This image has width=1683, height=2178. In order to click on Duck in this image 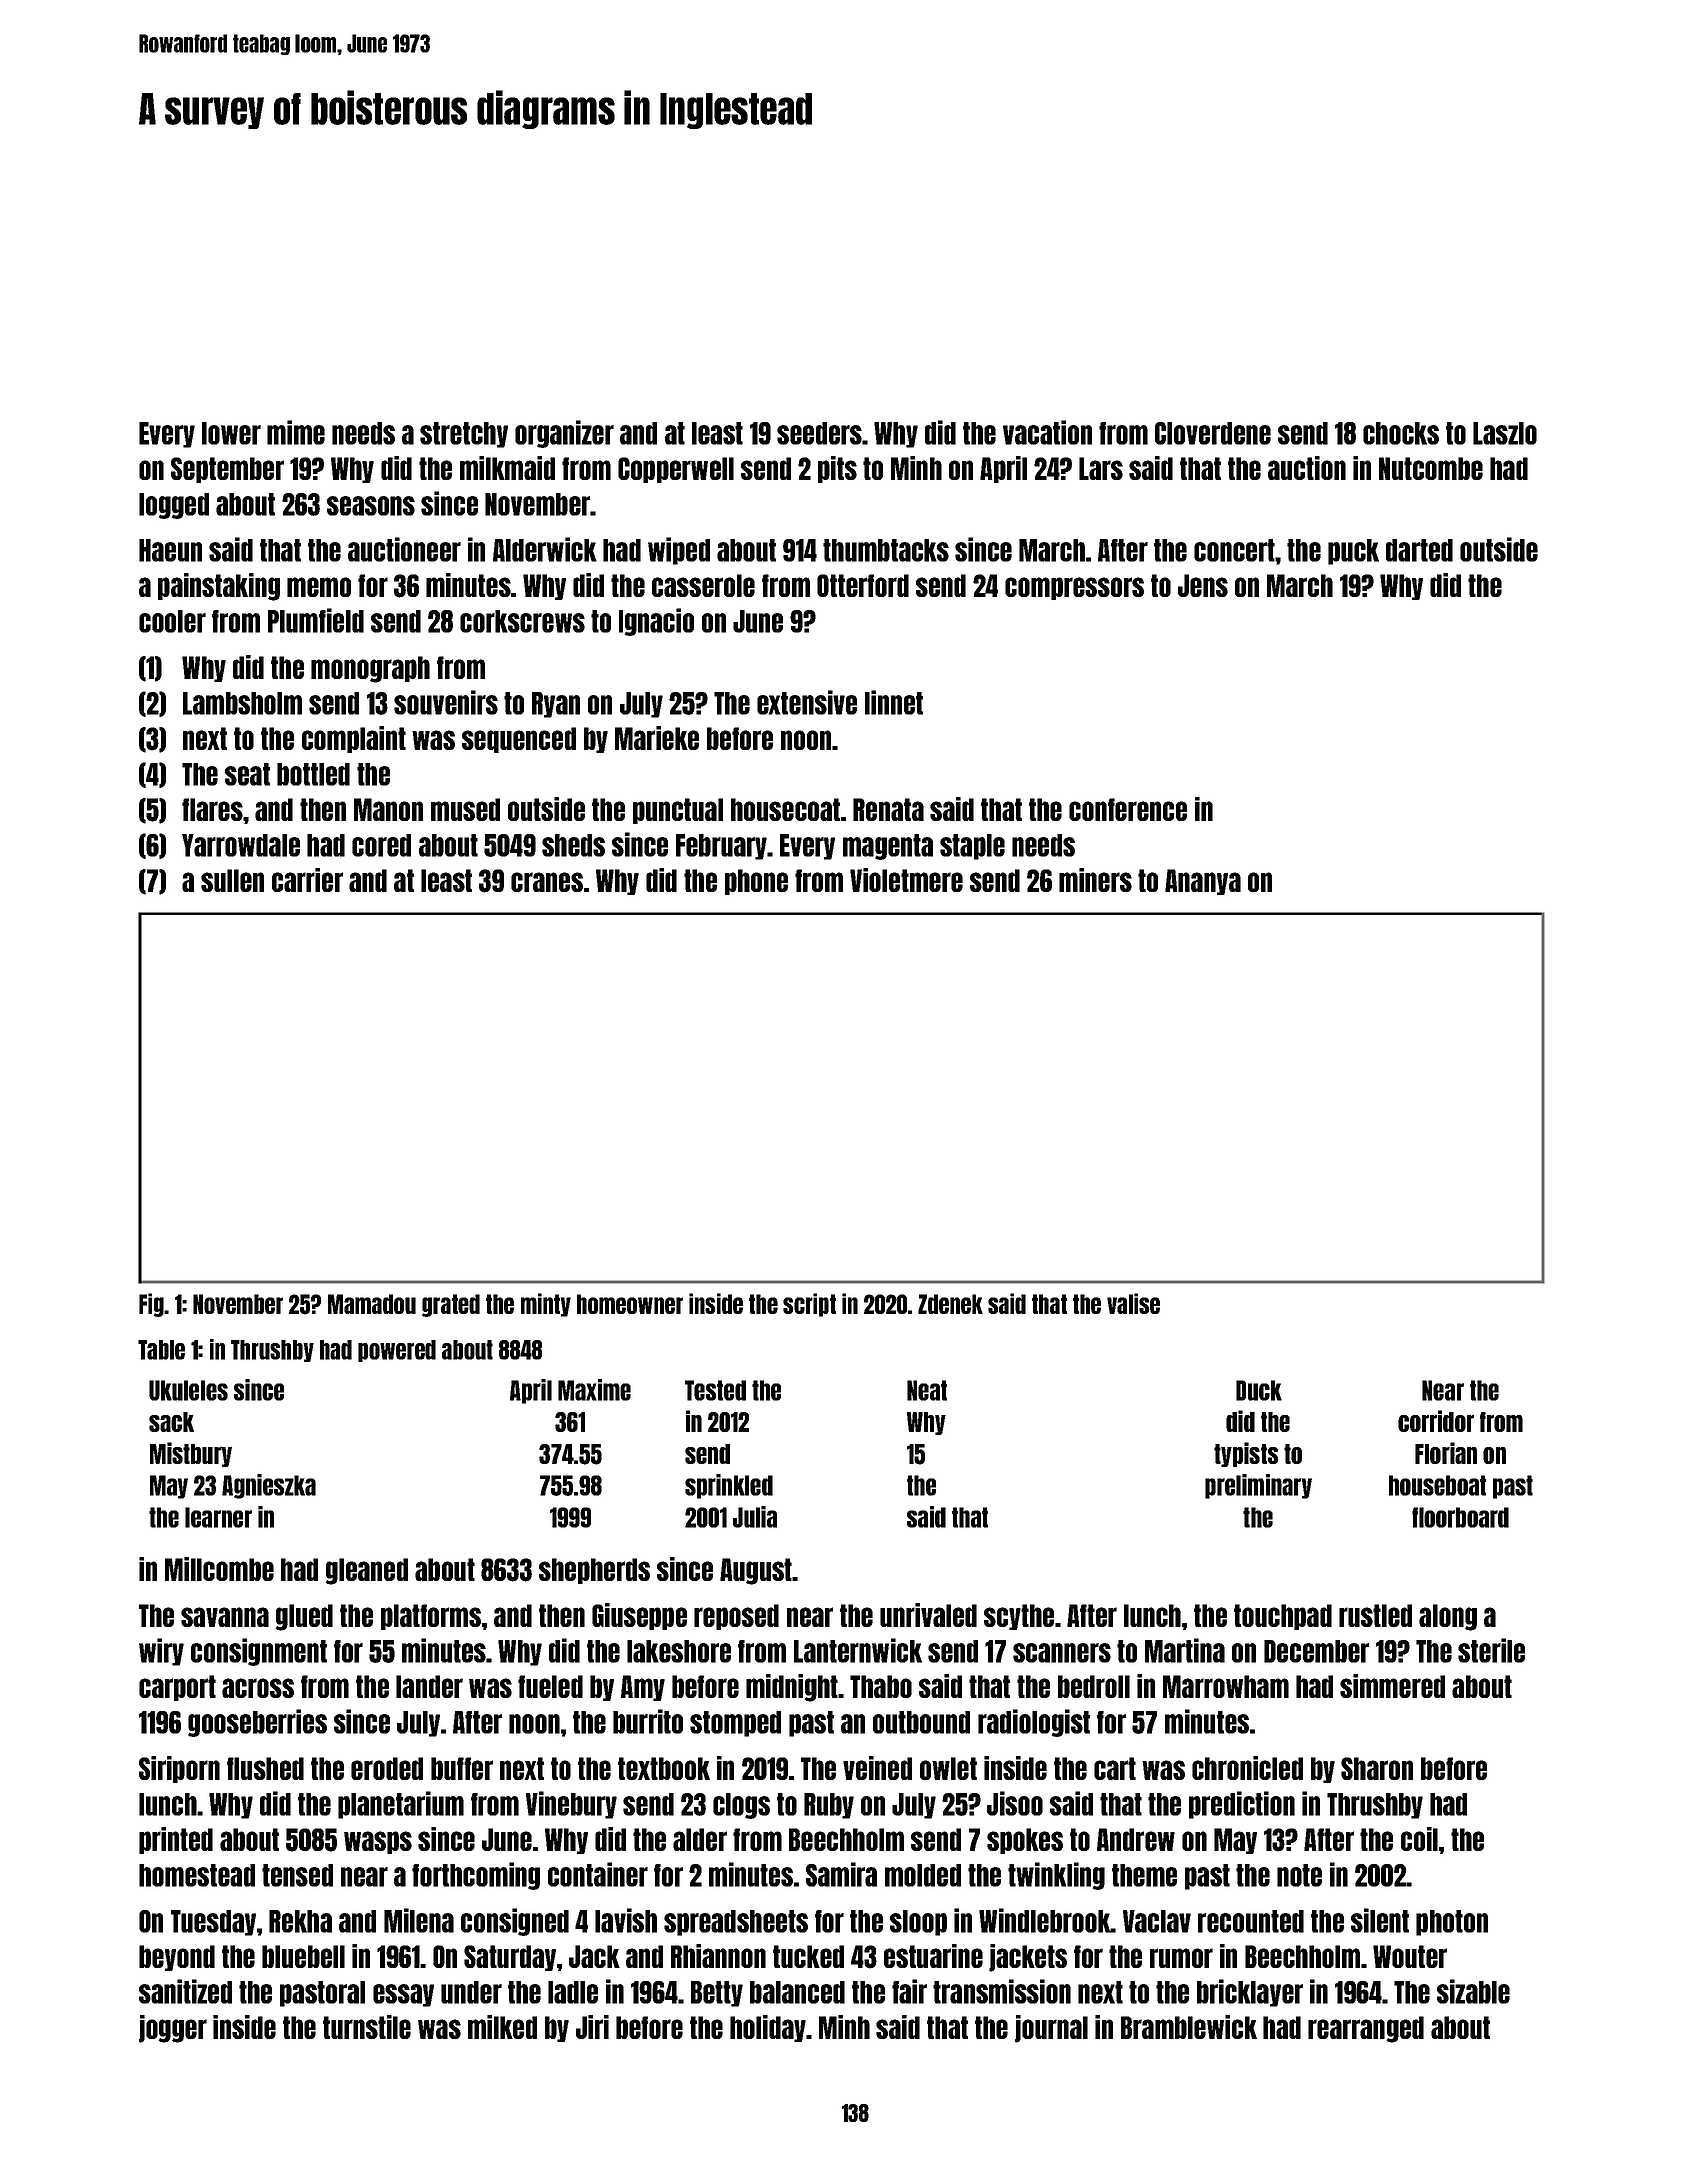, I will do `click(1259, 1390)`.
